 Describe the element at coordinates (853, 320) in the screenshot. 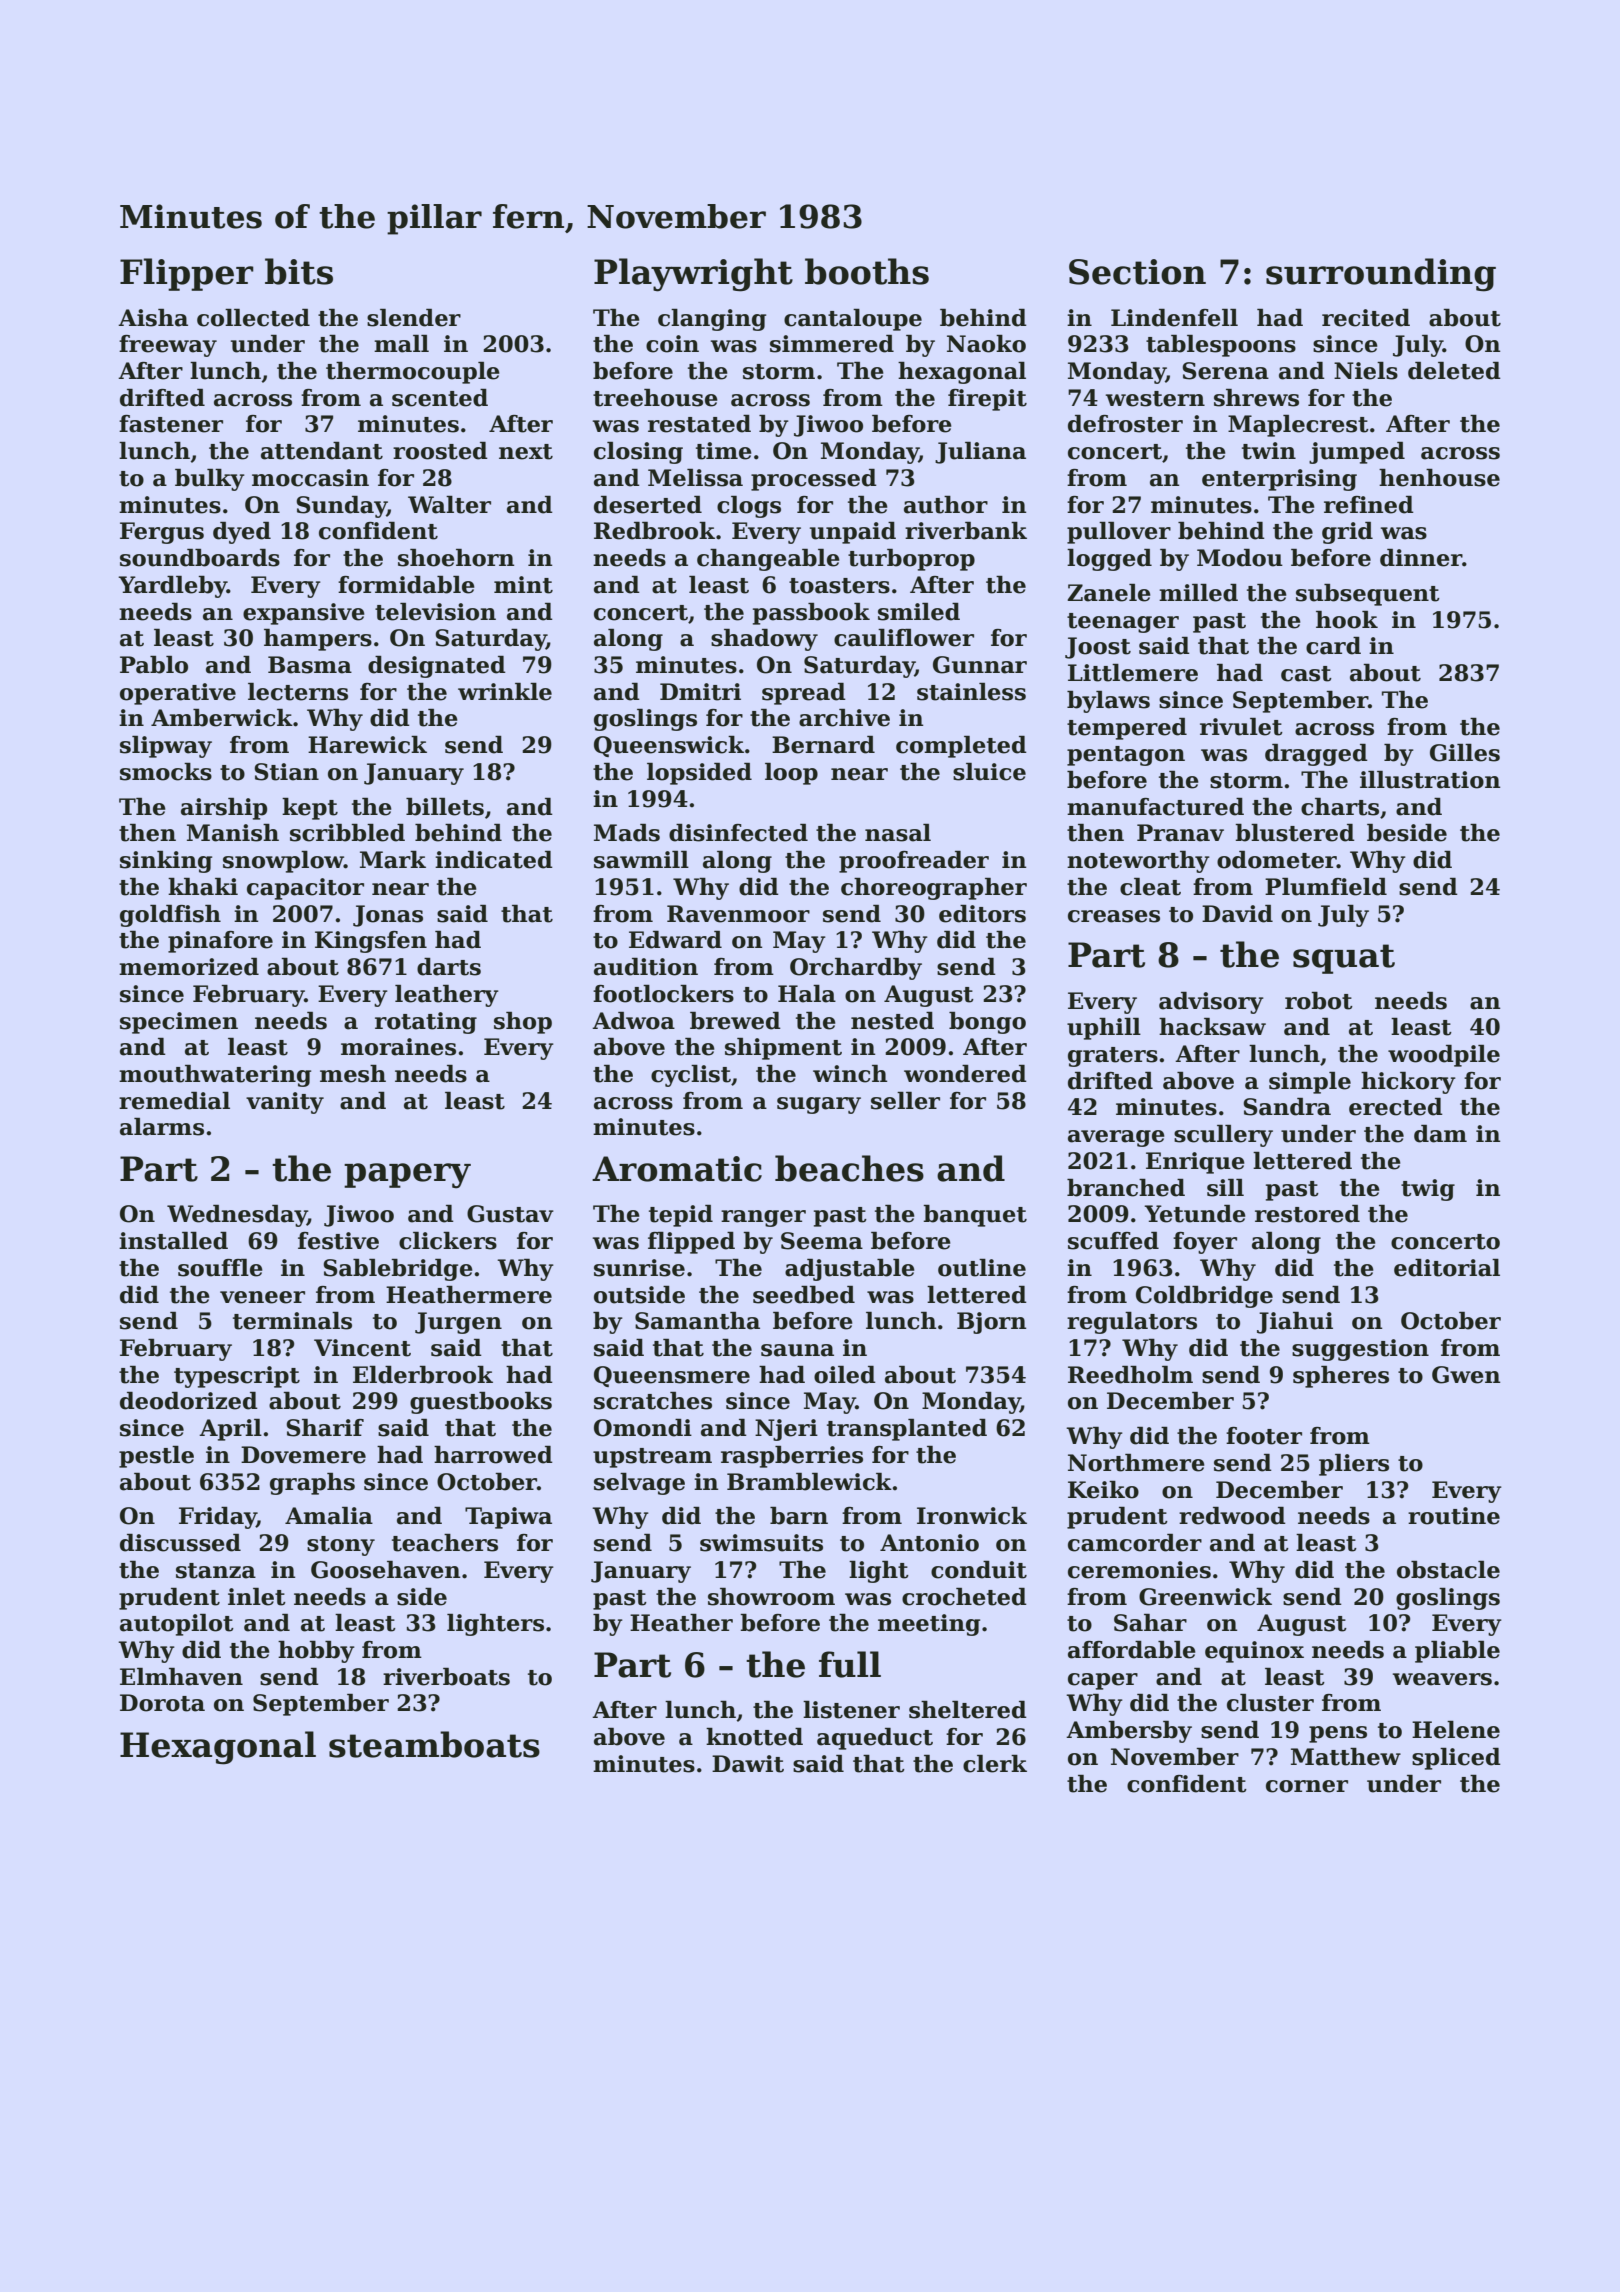

I see `cantaloupe` at that location.
